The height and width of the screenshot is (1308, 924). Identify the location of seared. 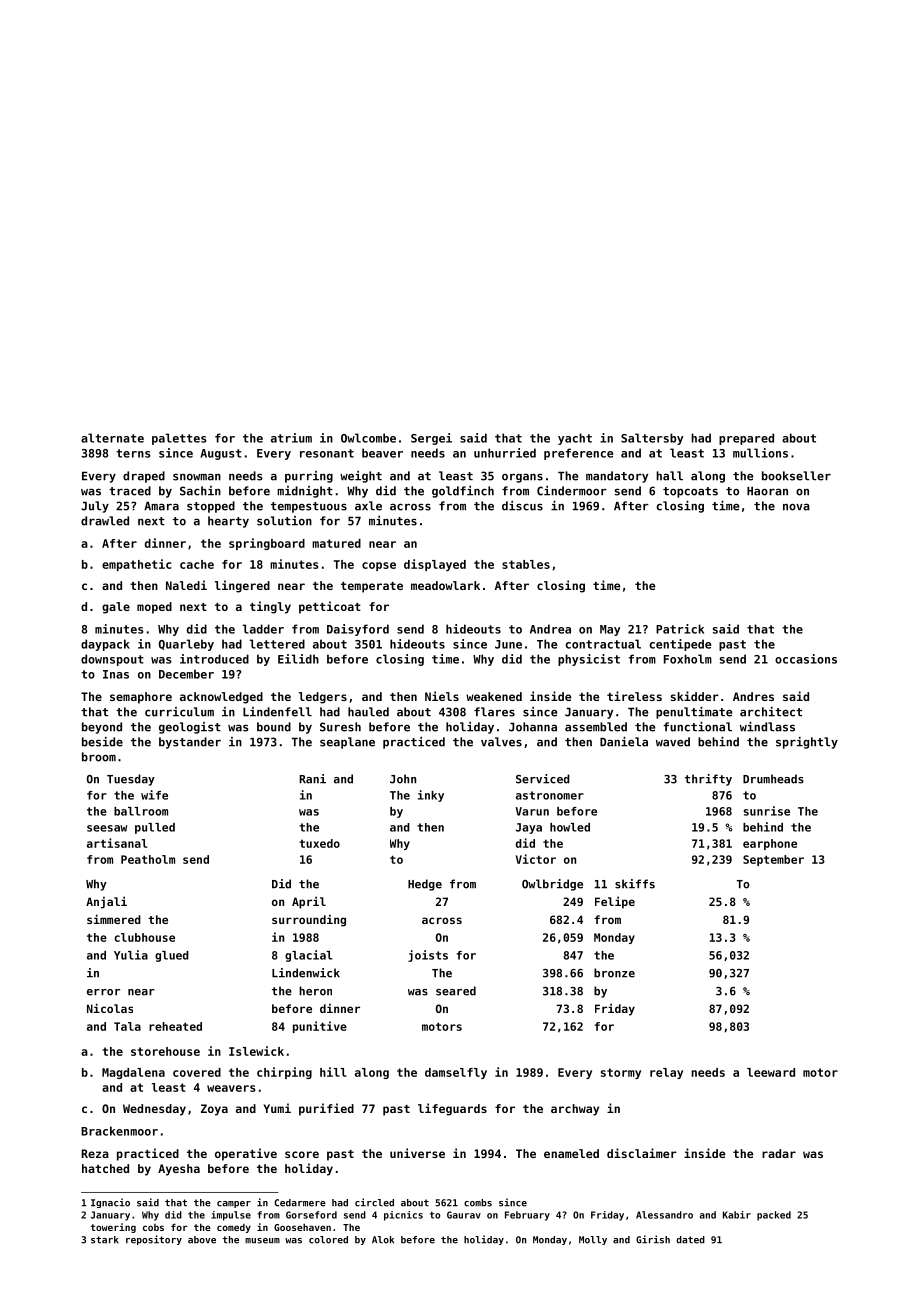
(456, 991).
